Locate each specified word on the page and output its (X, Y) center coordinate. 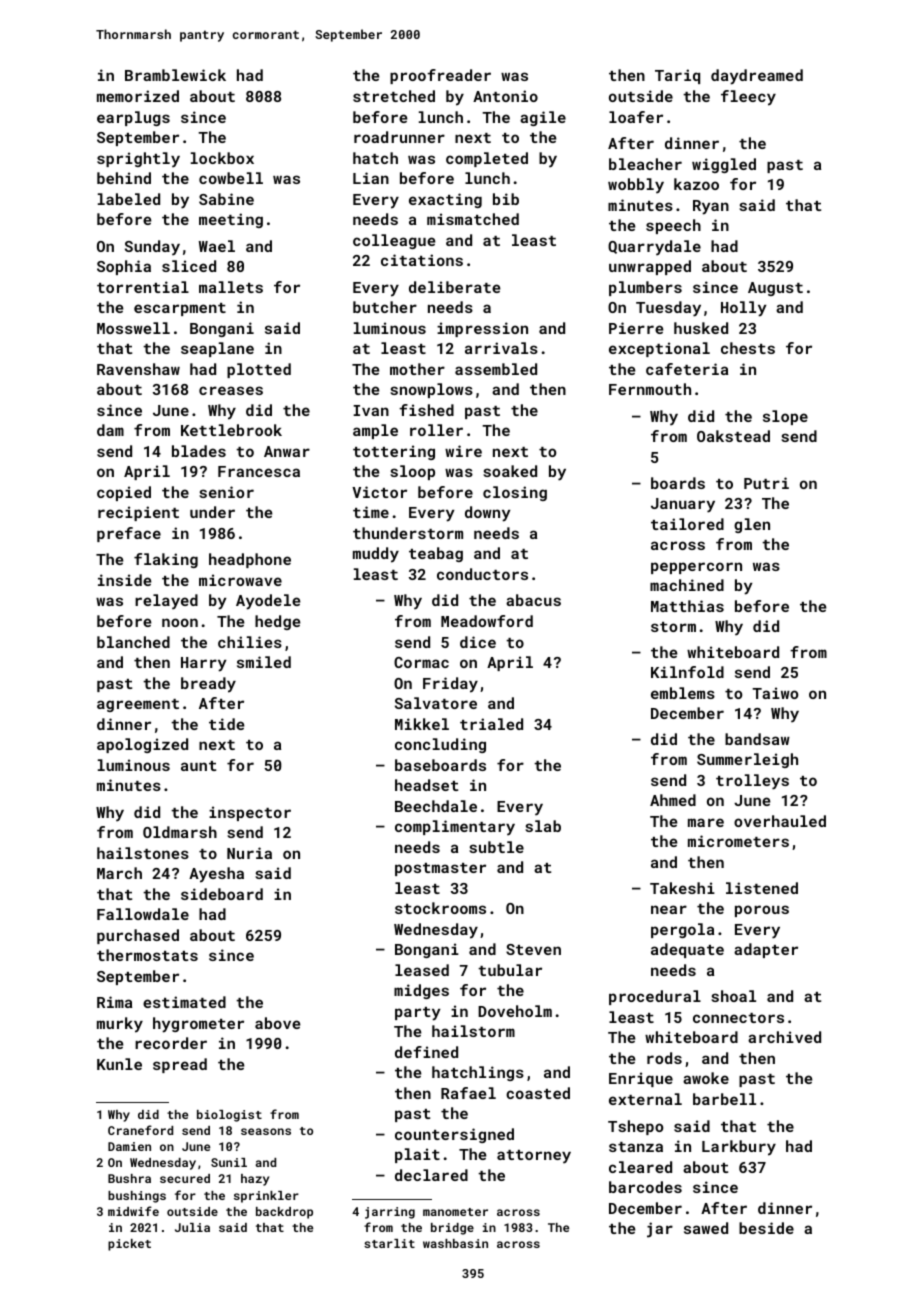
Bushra (129, 1178)
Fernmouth (650, 389)
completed (487, 159)
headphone (250, 560)
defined (426, 1052)
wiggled (724, 165)
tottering (394, 452)
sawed (706, 1228)
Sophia (124, 267)
